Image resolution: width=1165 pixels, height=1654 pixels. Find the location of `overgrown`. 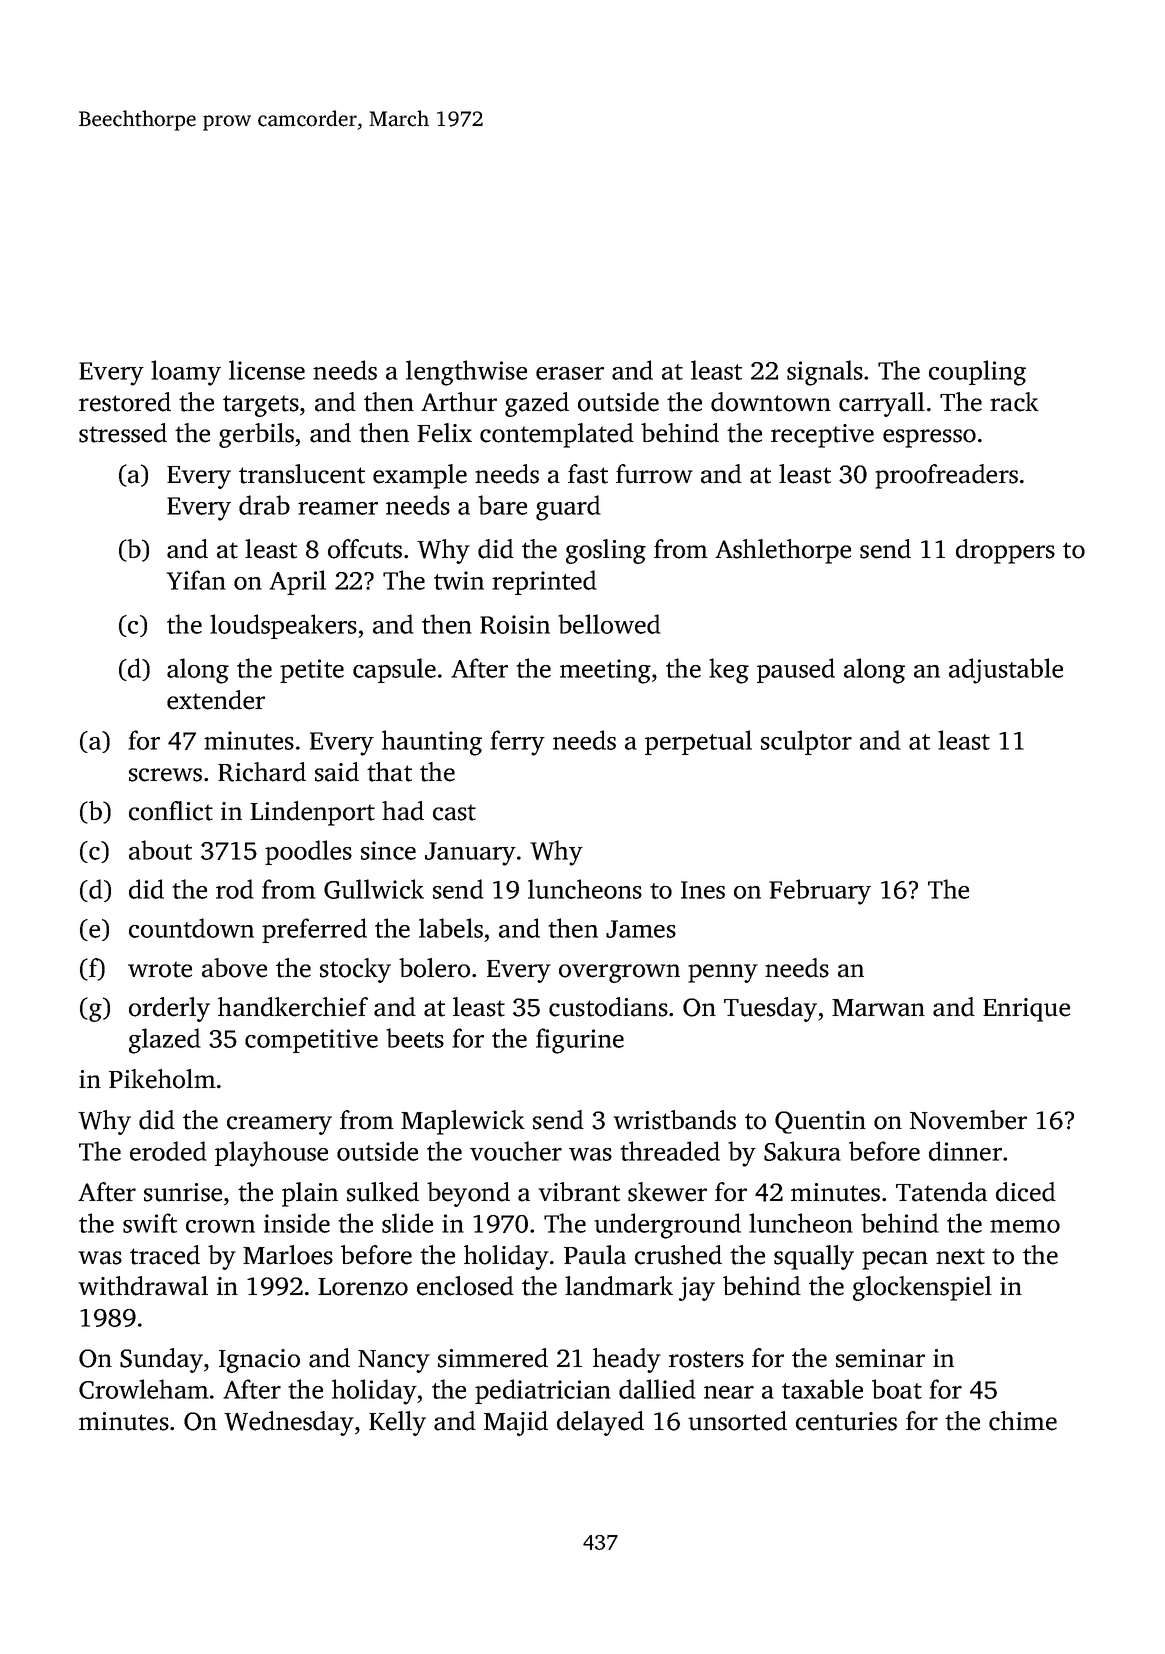

overgrown is located at coordinates (619, 973).
